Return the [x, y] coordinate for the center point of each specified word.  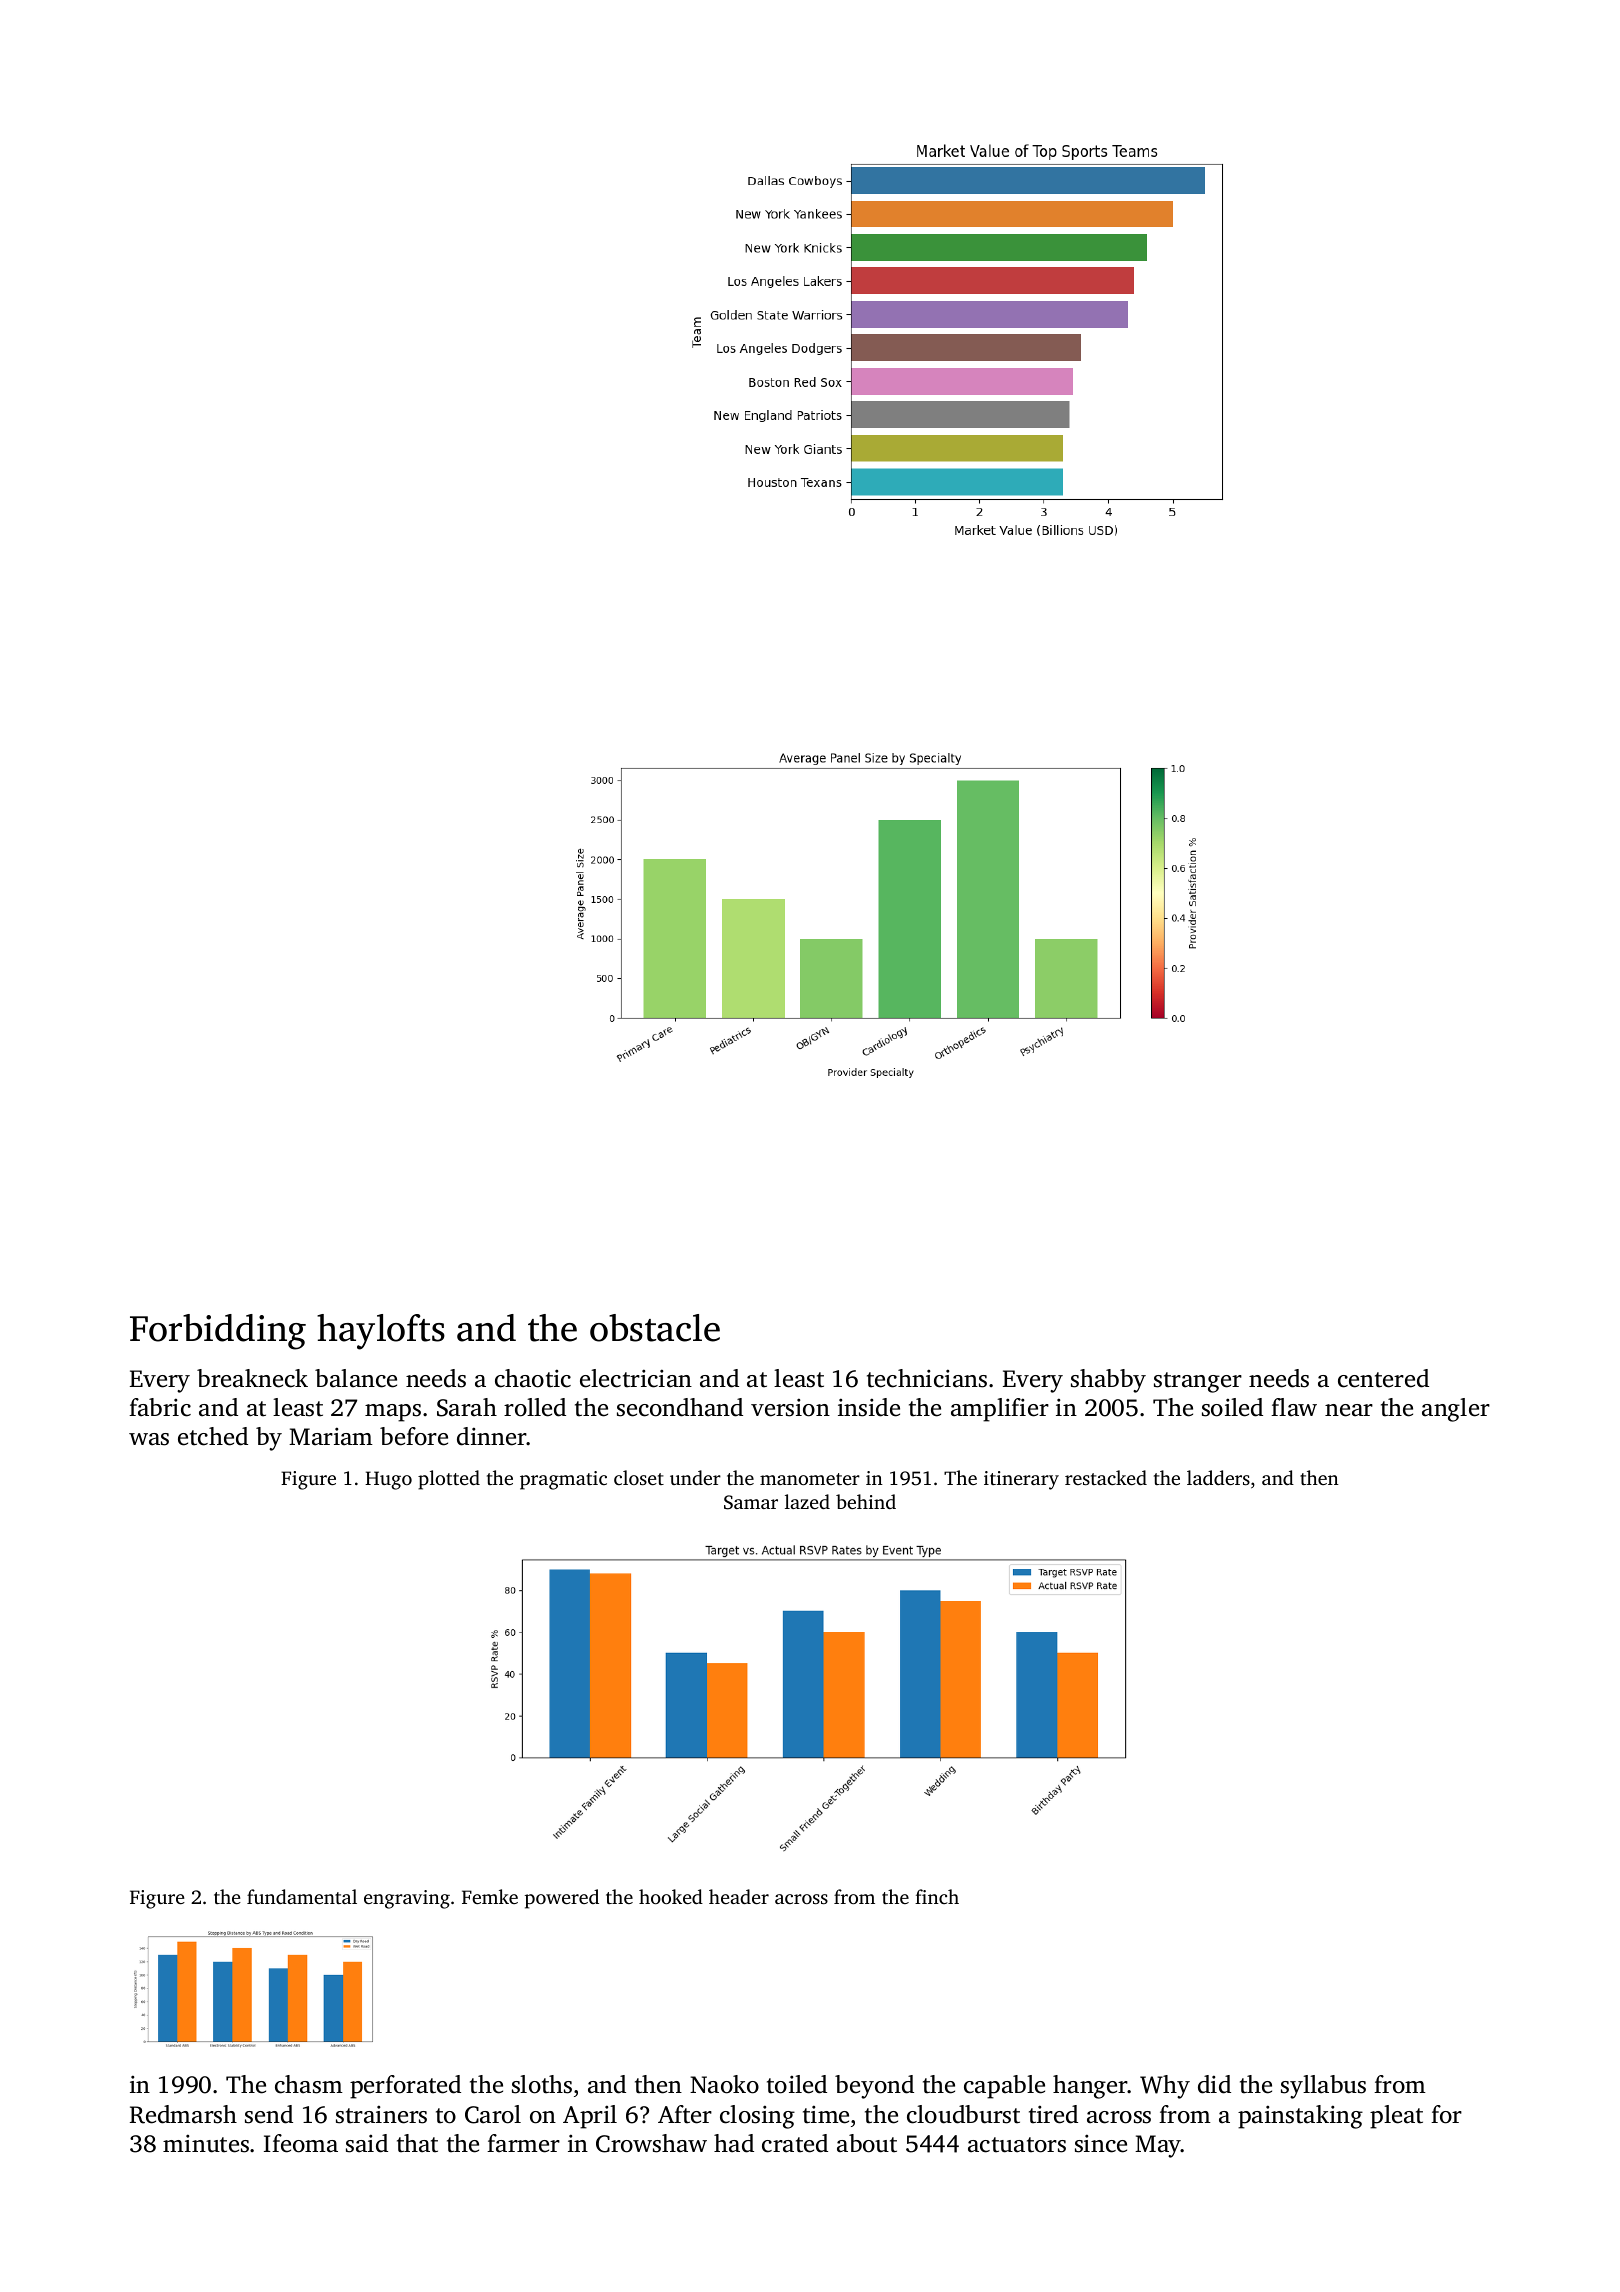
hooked [671, 1896]
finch [937, 1896]
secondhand [680, 1407]
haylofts [381, 1332]
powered [562, 1899]
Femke [490, 1896]
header [739, 1896]
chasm [309, 2084]
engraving [407, 1899]
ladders [1218, 1477]
